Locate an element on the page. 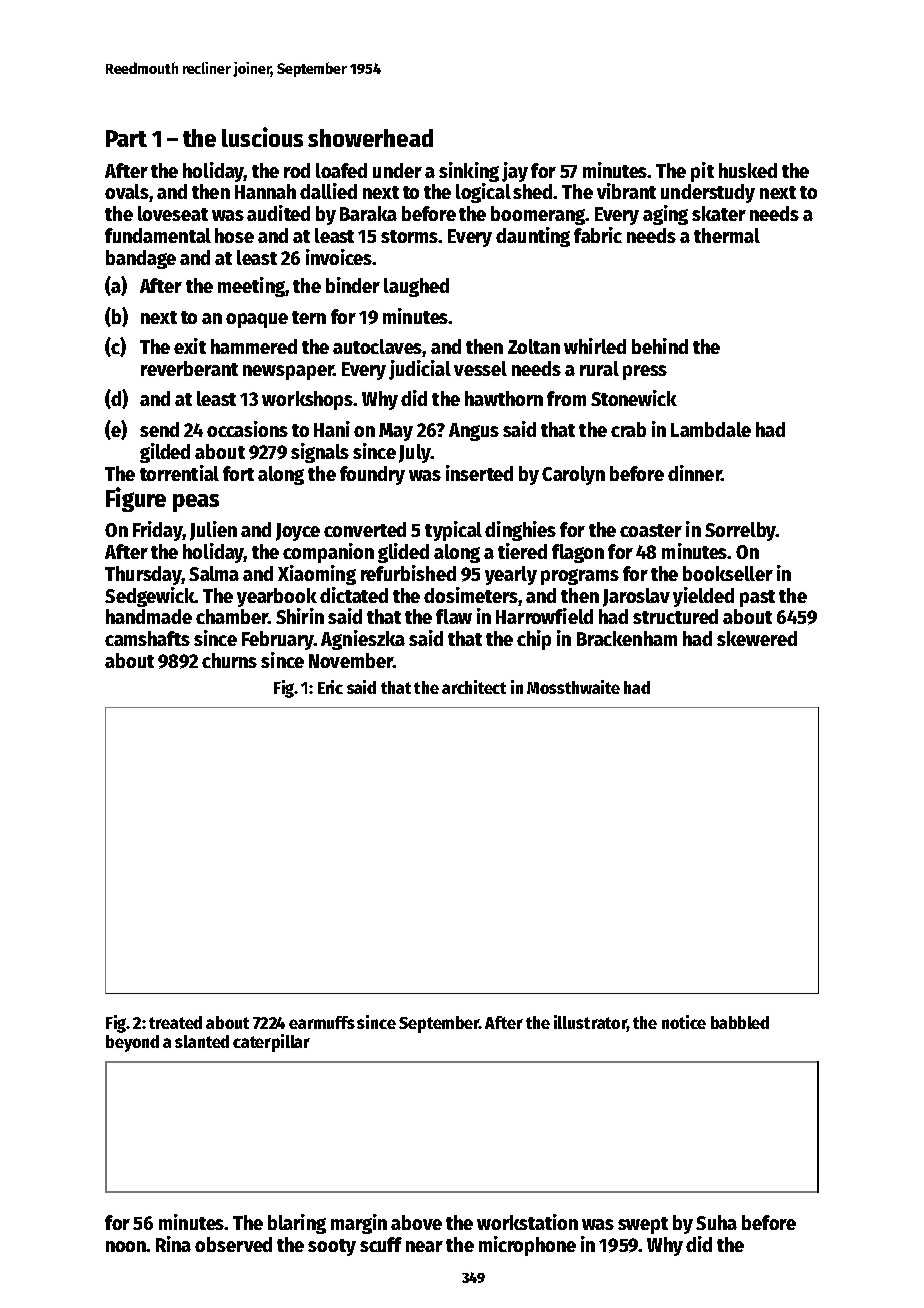  notice is located at coordinates (684, 1022).
